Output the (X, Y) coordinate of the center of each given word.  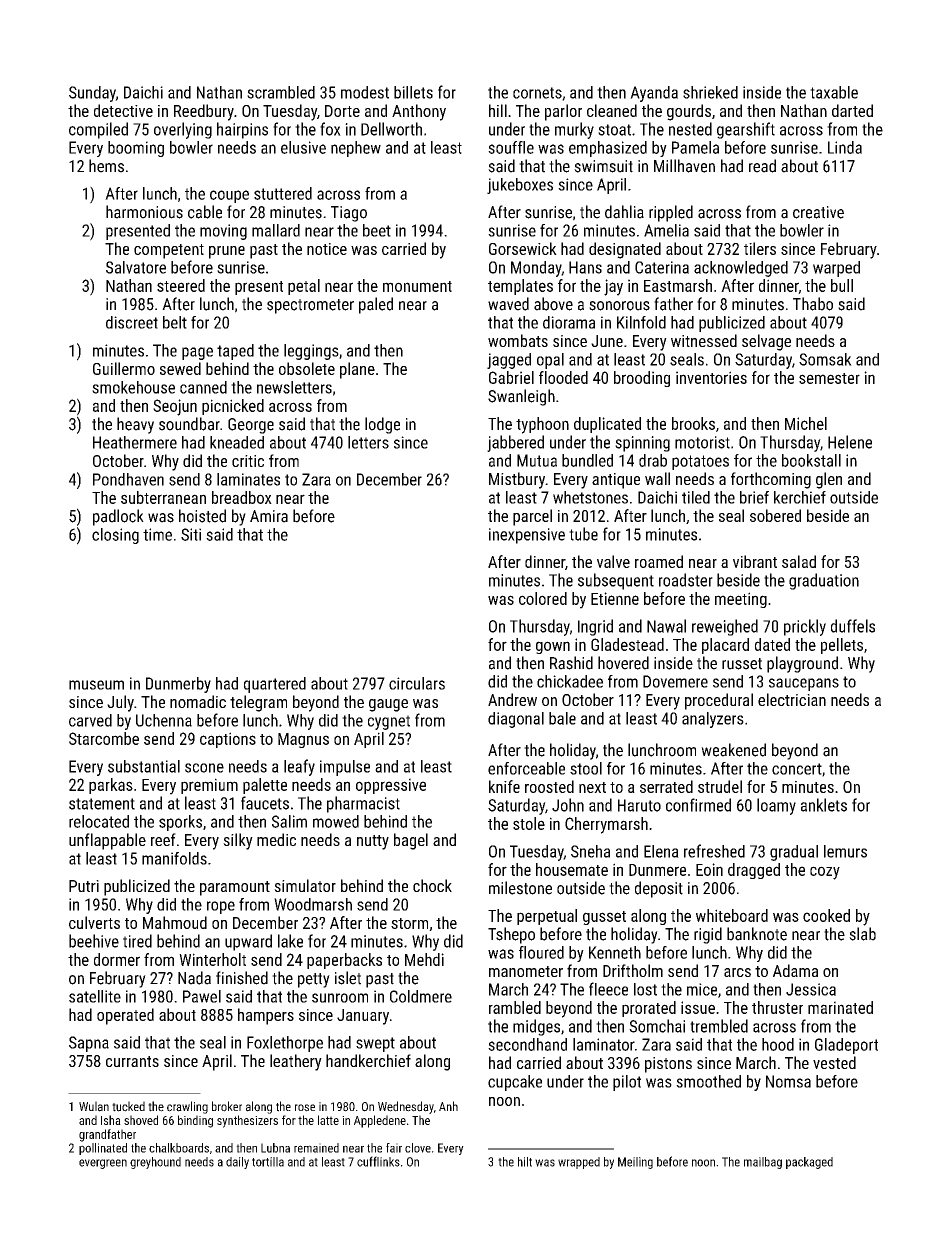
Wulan (94, 1106)
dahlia (624, 212)
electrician (792, 699)
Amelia (666, 230)
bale (562, 718)
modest (365, 92)
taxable (834, 92)
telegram (258, 703)
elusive (303, 147)
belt (175, 322)
